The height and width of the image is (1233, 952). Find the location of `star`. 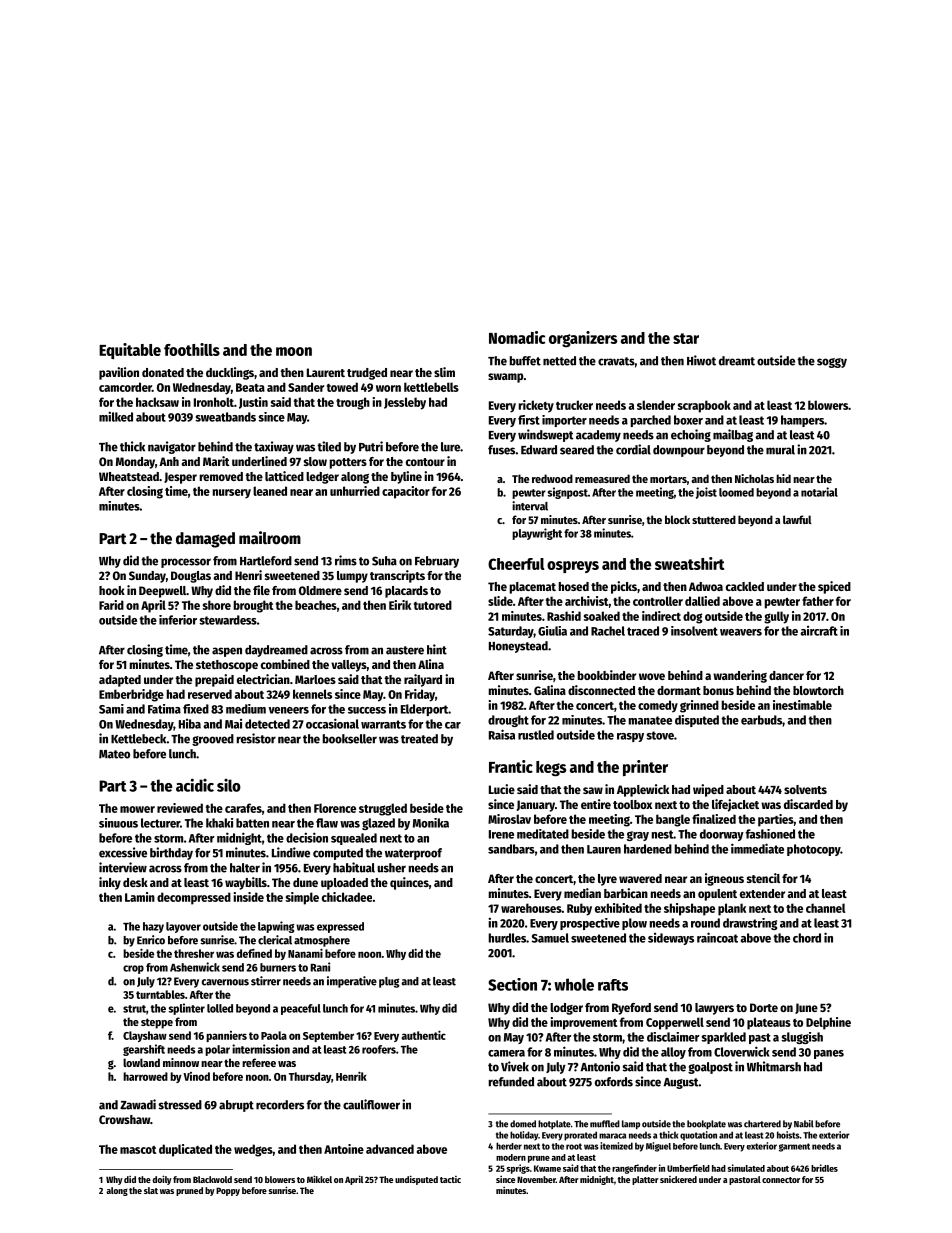

star is located at coordinates (686, 338).
